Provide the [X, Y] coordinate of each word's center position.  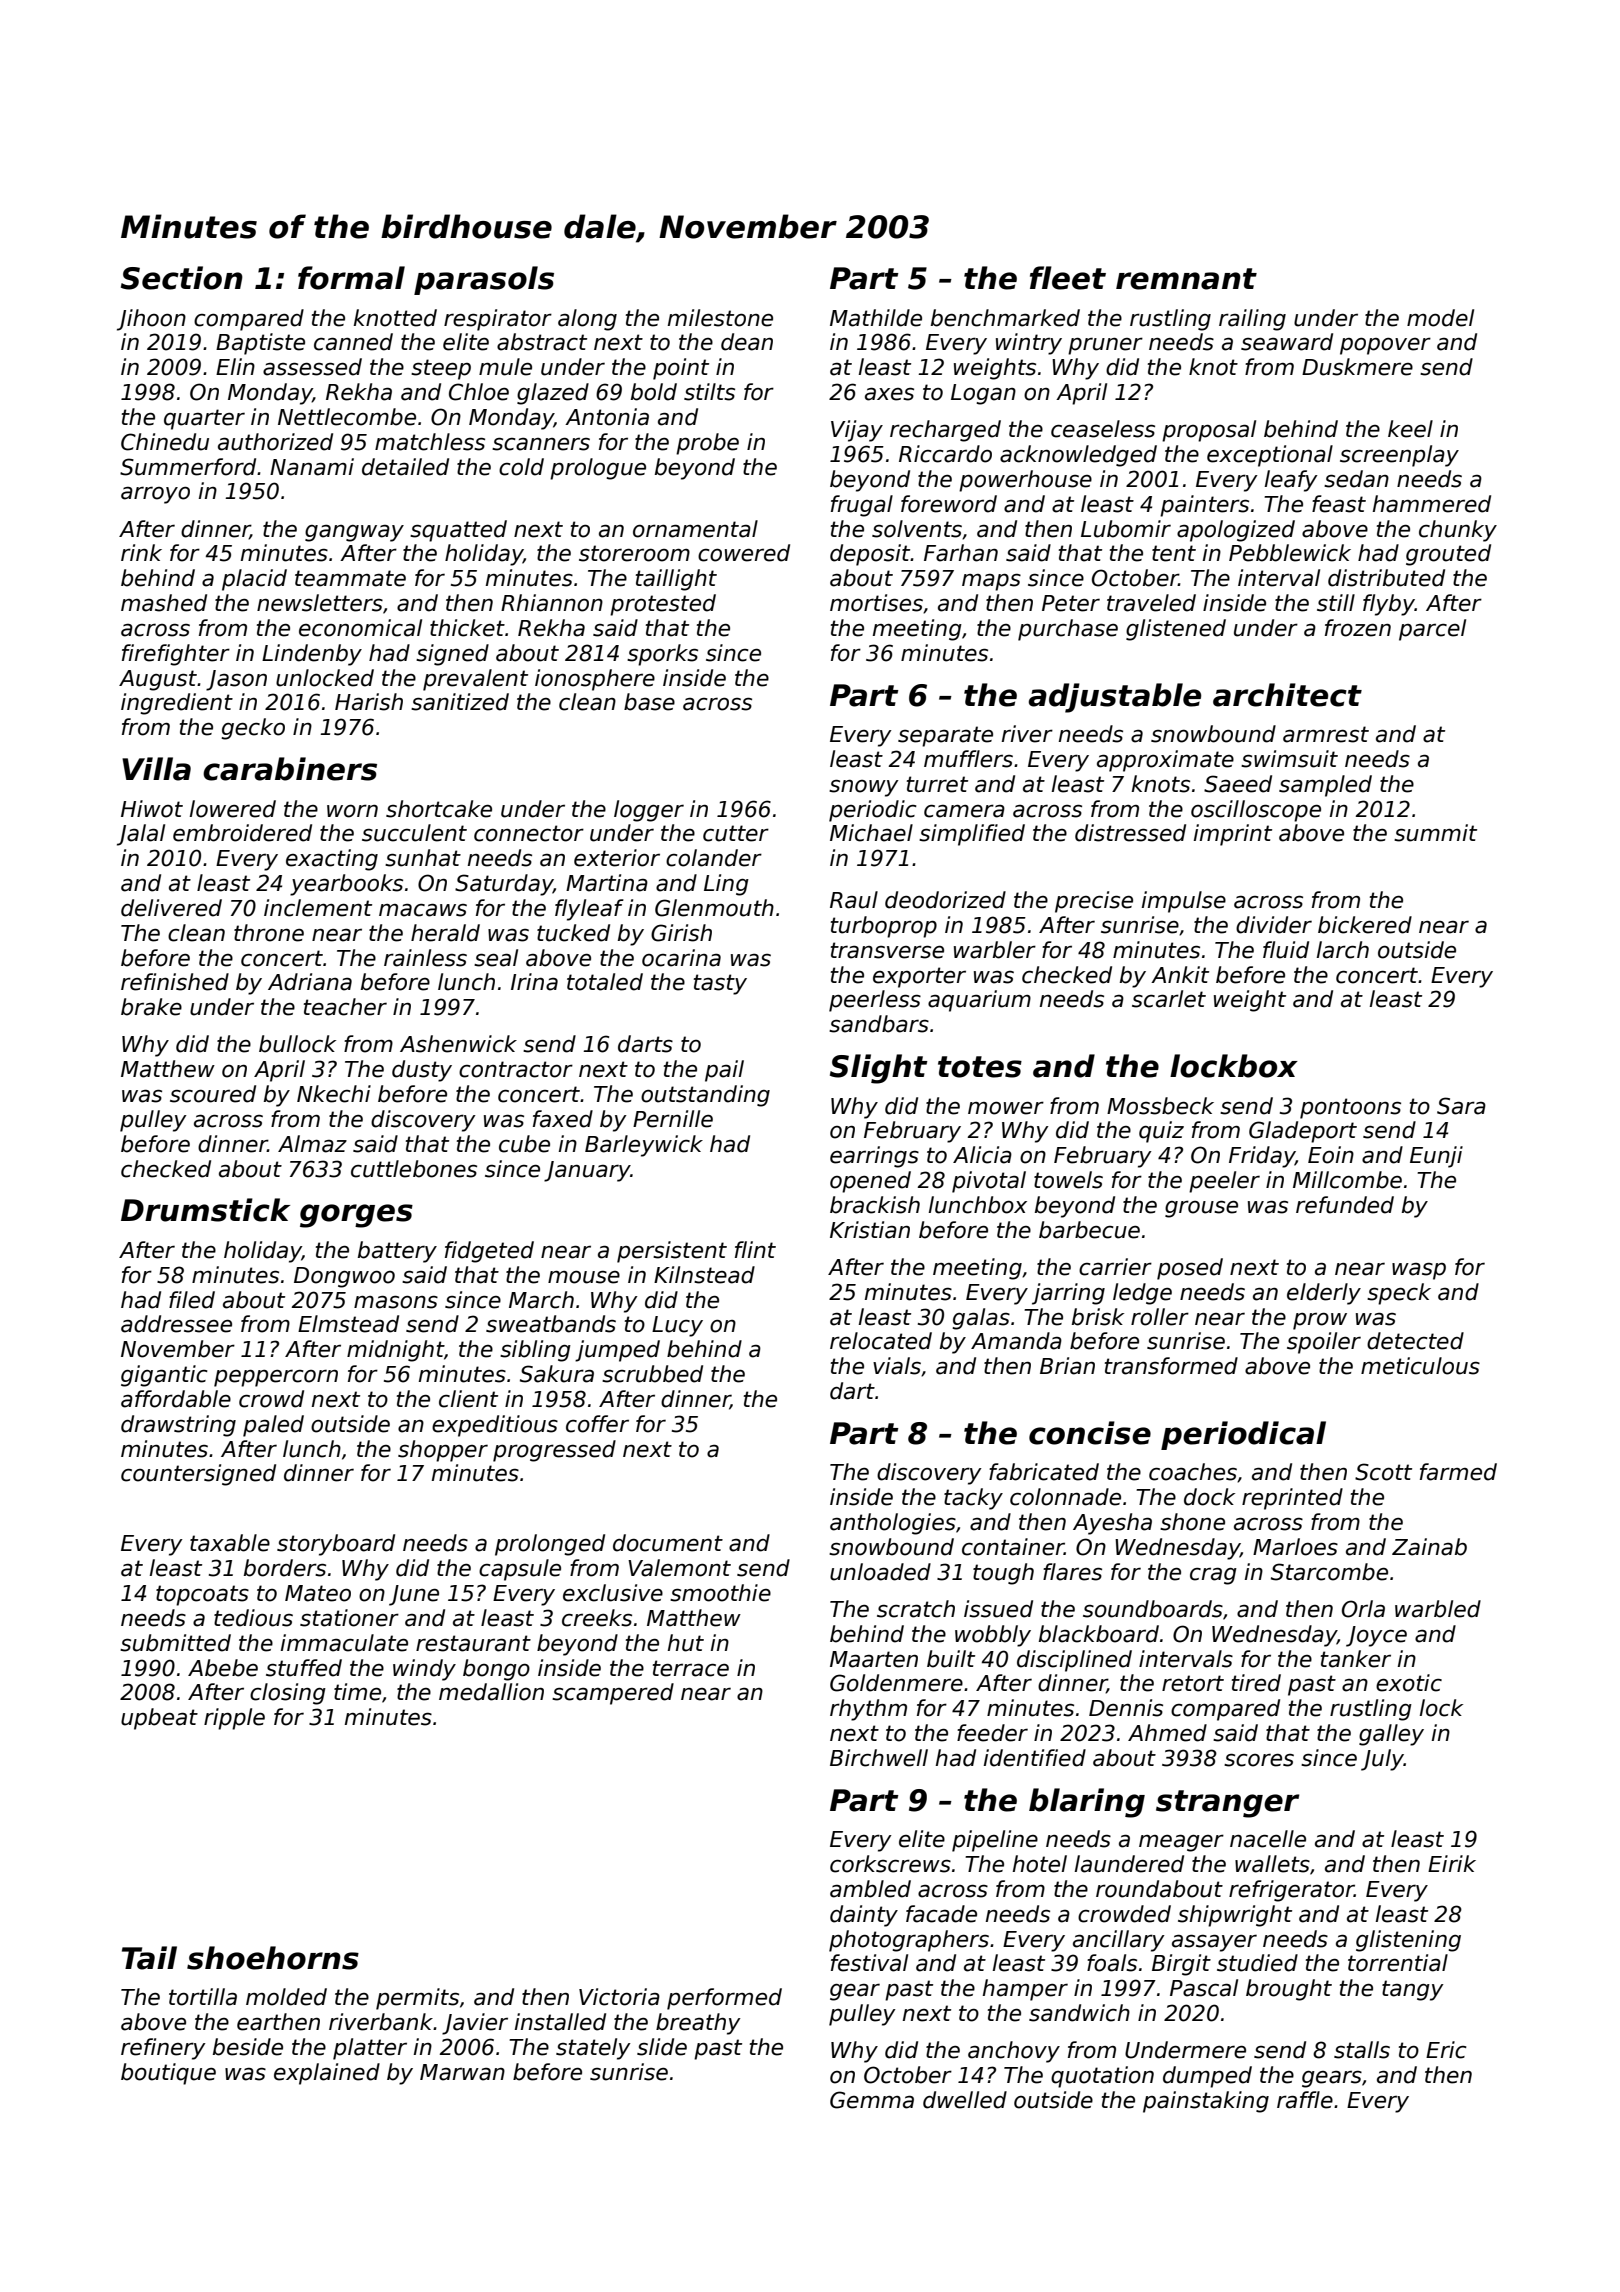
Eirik [1452, 1863]
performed [724, 1999]
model [1440, 318]
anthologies [893, 1524]
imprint [1233, 835]
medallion [491, 1692]
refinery [163, 2049]
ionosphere [595, 680]
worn [352, 811]
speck [1399, 1294]
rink [141, 552]
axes [889, 394]
